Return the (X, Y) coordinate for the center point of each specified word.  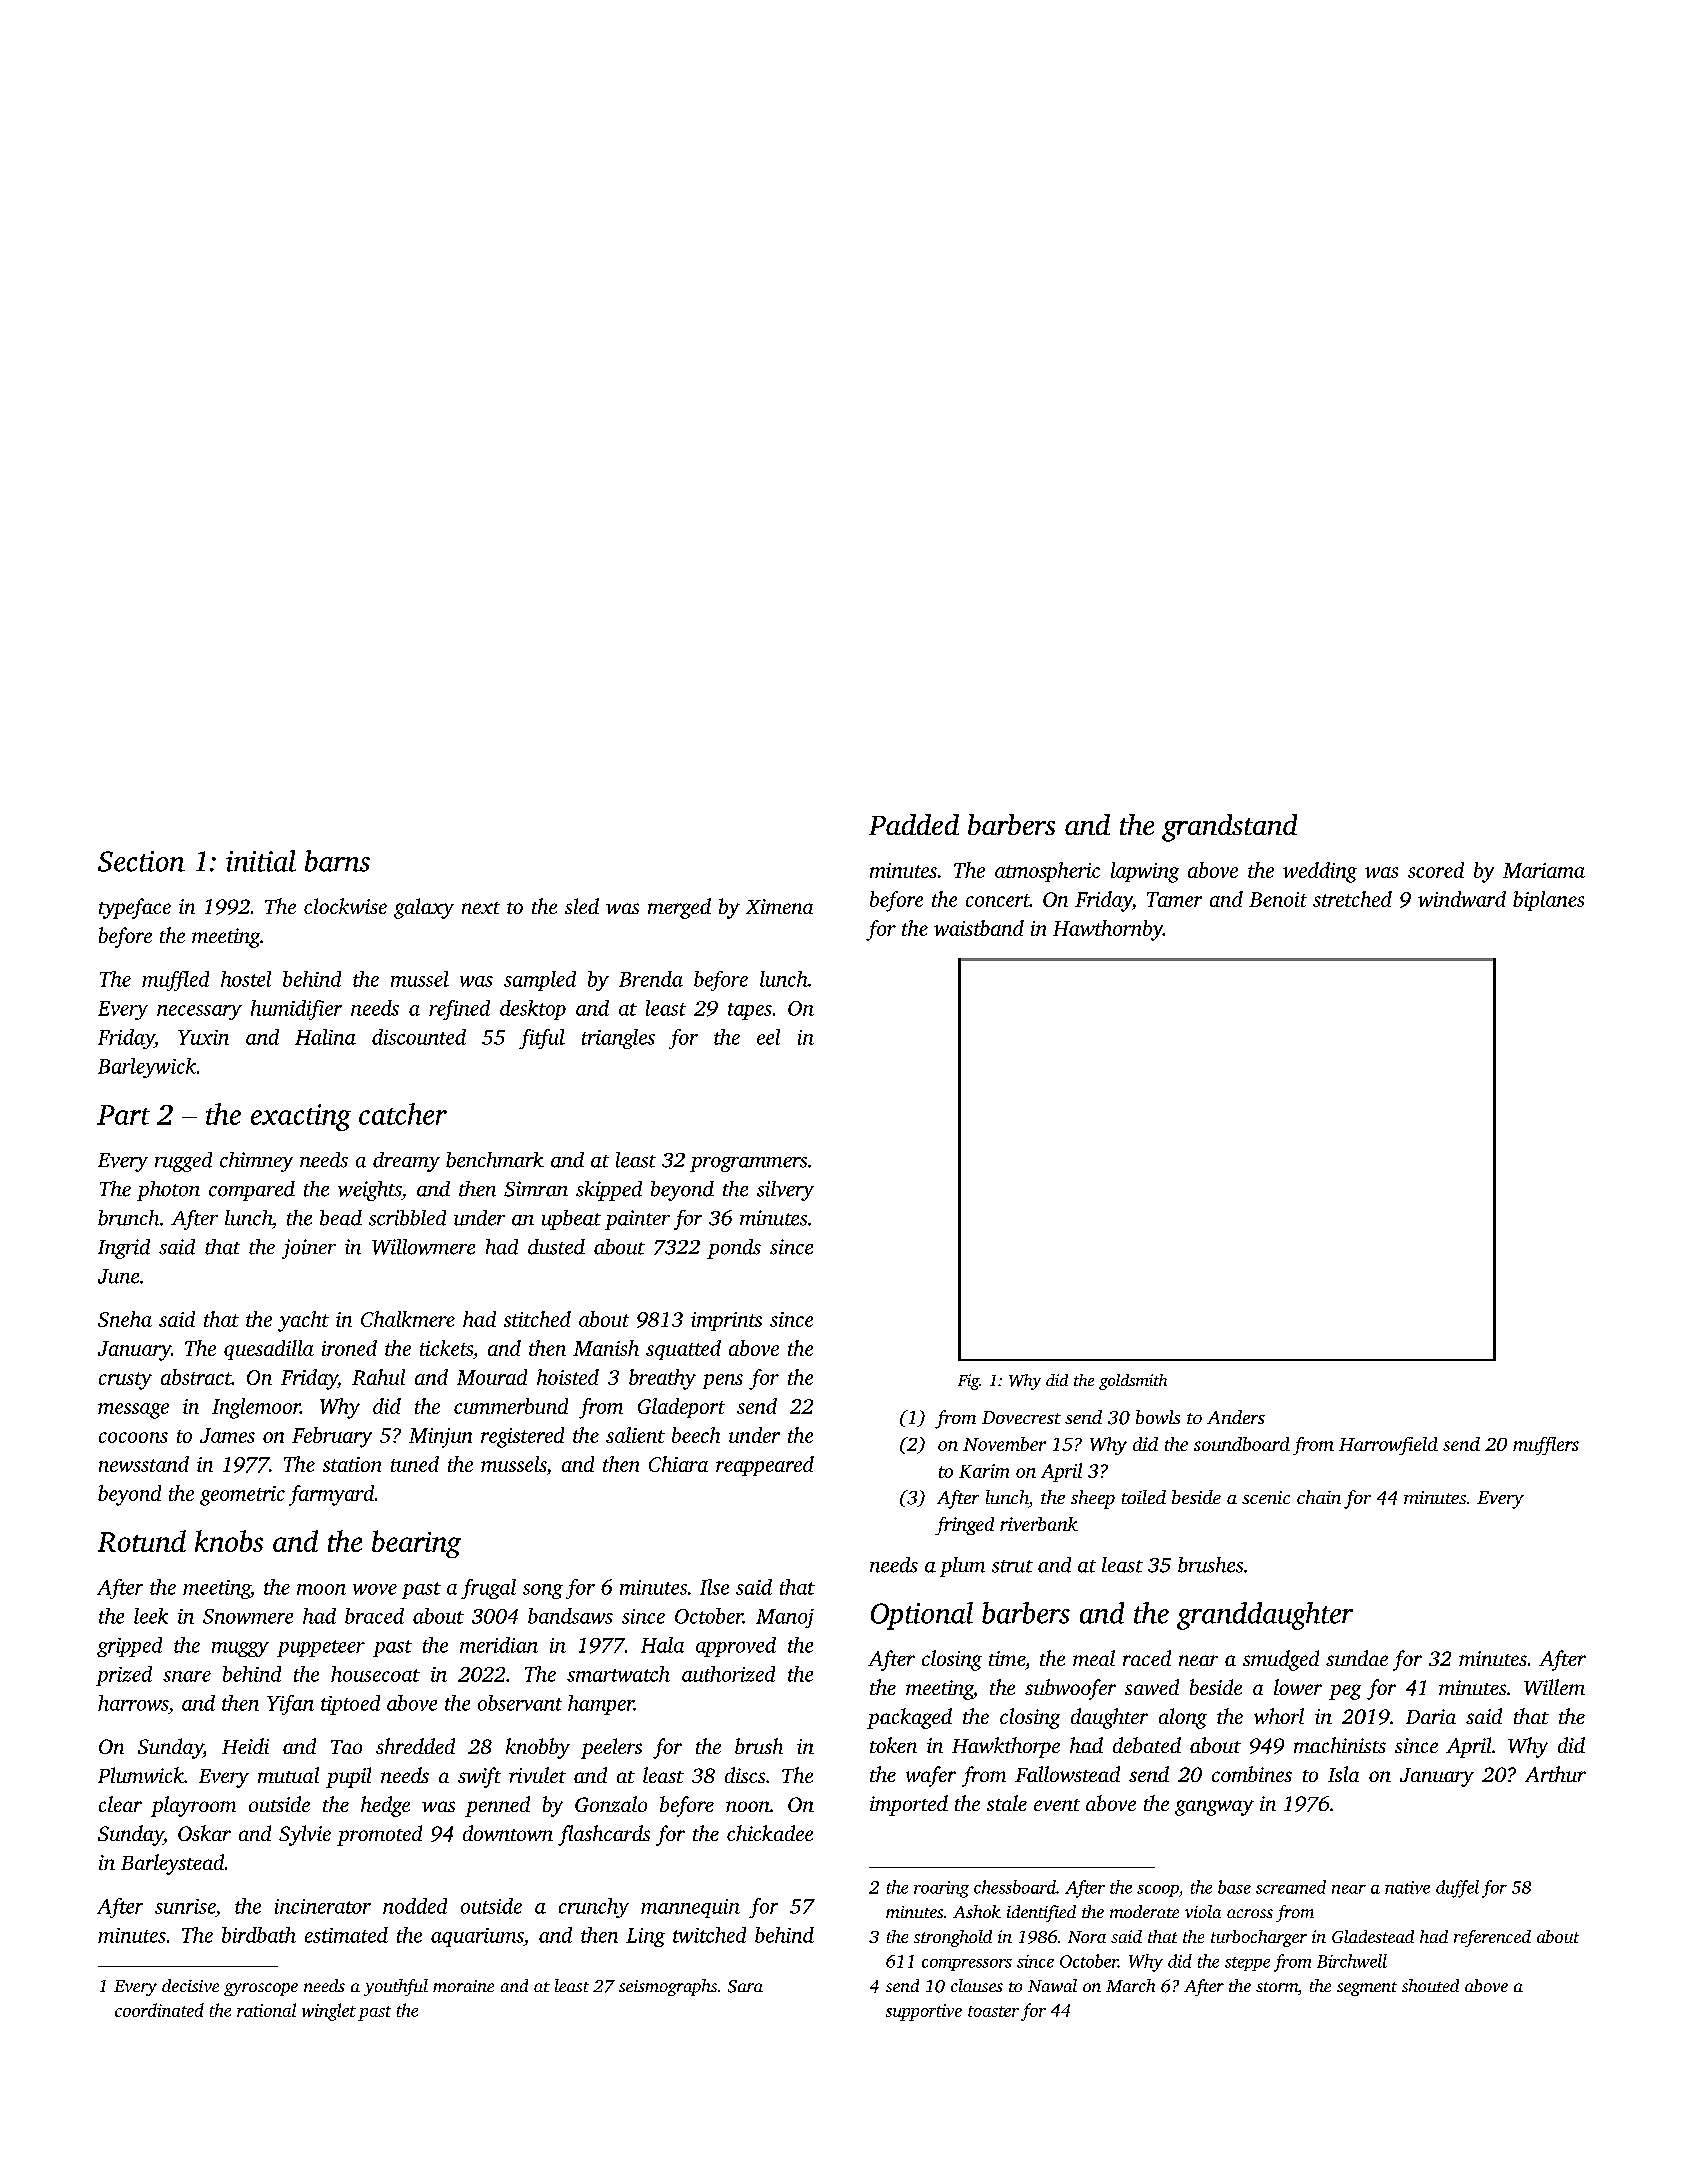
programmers (748, 1164)
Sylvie (305, 1835)
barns (337, 861)
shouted (1430, 1985)
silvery (785, 1191)
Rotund (142, 1541)
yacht (303, 1321)
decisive (190, 1985)
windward (1462, 899)
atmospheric (1047, 872)
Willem (1554, 1687)
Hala (662, 1645)
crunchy (594, 1908)
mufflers (1546, 1446)
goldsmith (1133, 1382)
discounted (419, 1037)
